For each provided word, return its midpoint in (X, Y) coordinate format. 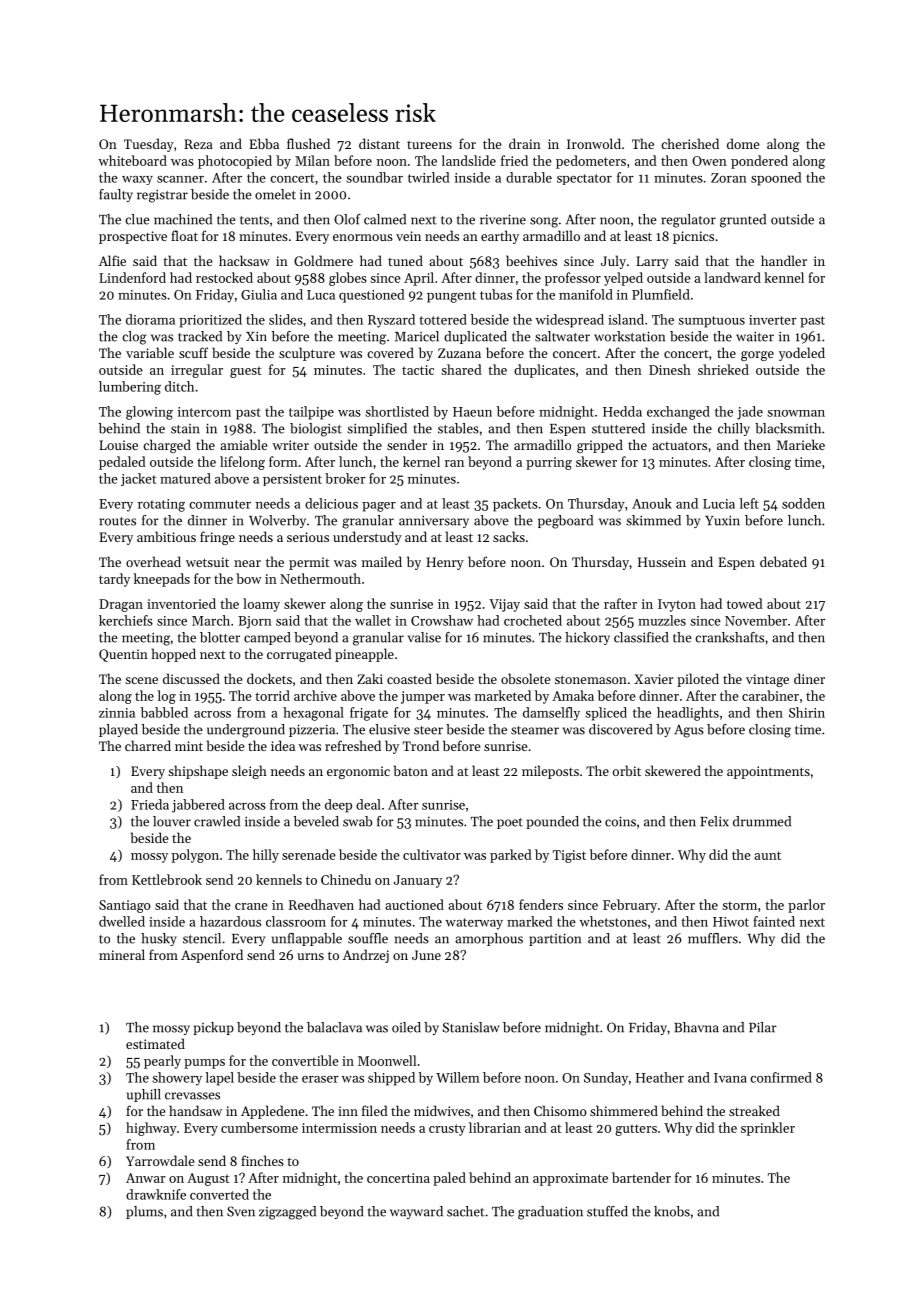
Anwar (145, 1178)
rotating (161, 505)
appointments (768, 772)
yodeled (802, 354)
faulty (116, 195)
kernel (421, 461)
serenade (309, 854)
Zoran (729, 178)
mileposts (550, 772)
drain (525, 143)
